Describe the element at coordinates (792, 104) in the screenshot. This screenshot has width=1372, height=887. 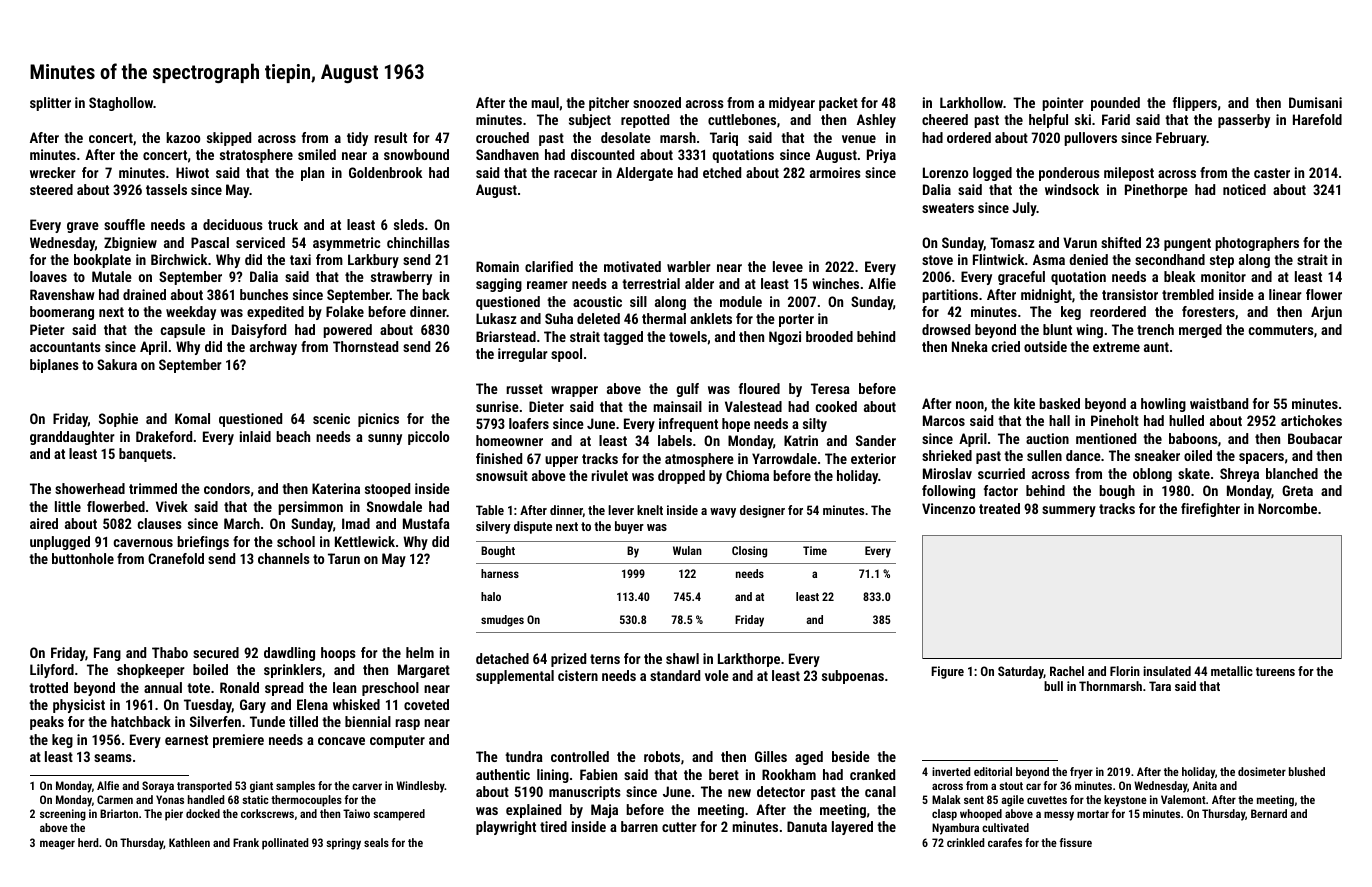
I see `midyear` at that location.
